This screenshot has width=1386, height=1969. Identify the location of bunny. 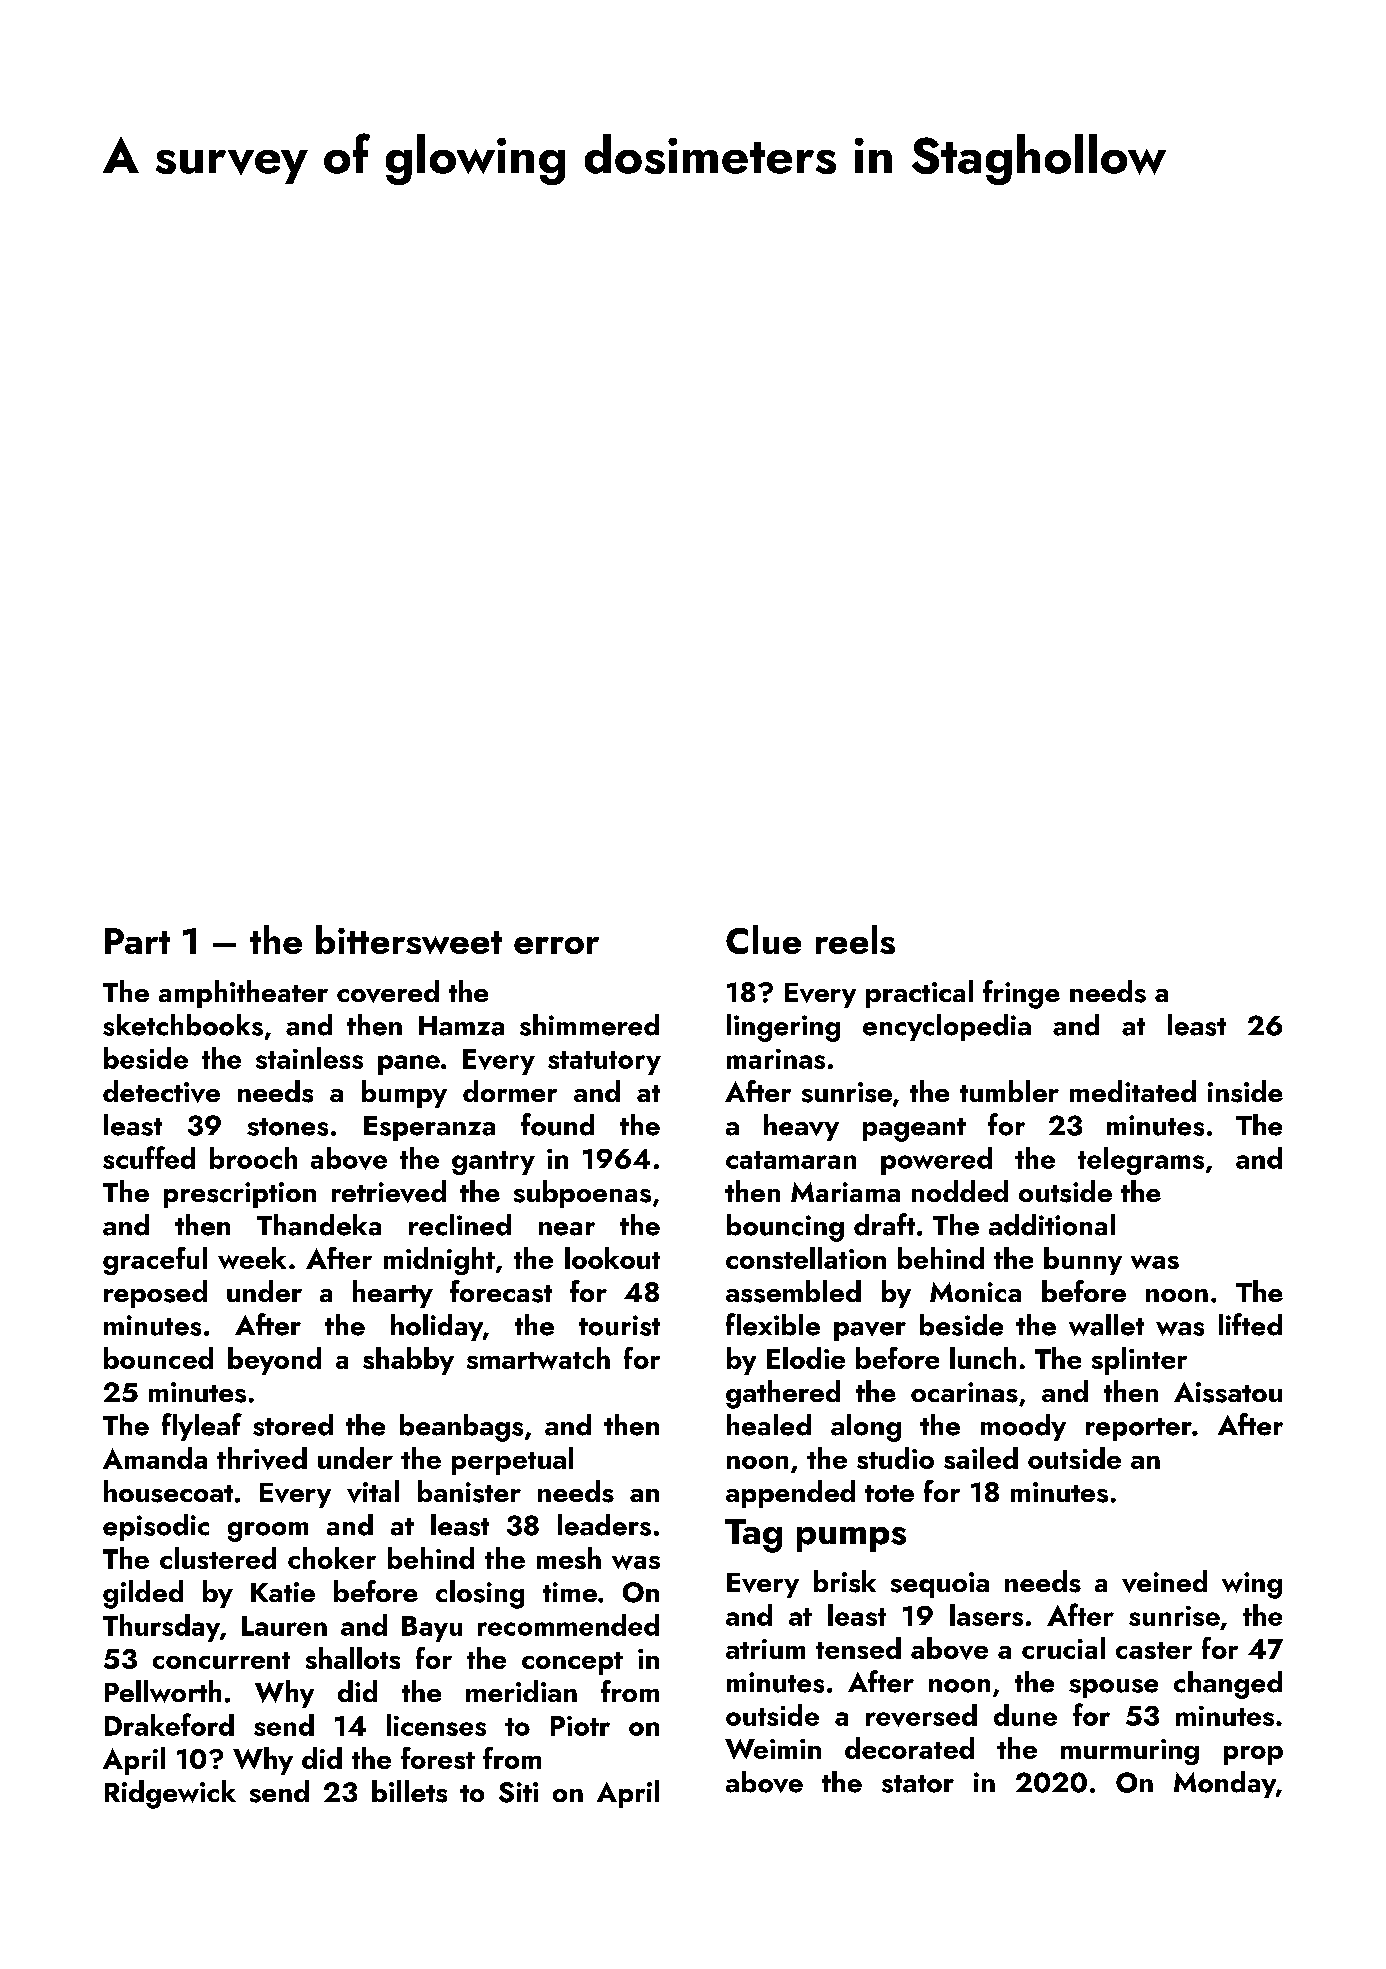
(1083, 1261).
